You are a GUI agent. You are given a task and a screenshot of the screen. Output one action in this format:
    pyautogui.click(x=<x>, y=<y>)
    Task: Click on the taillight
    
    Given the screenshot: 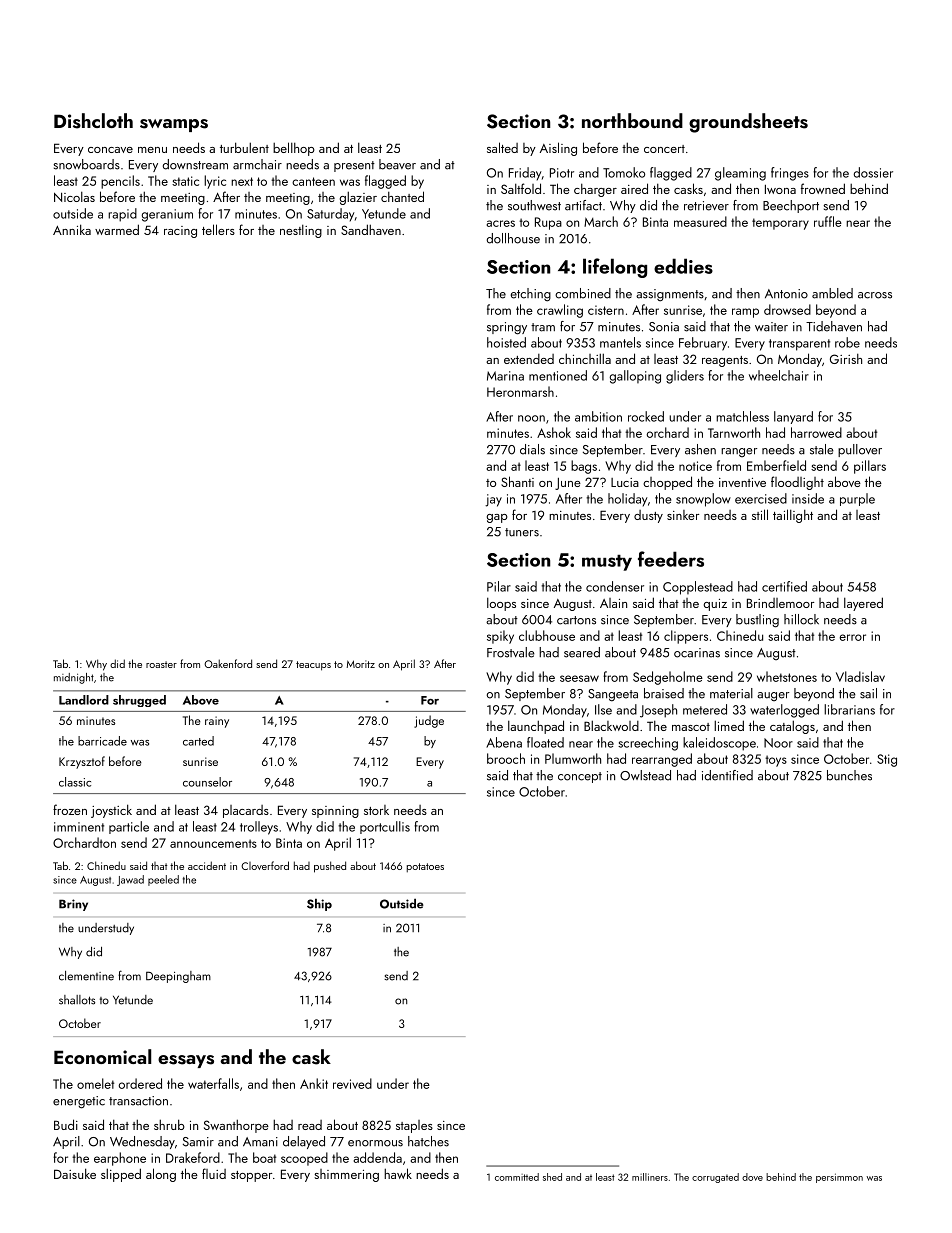 What is the action you would take?
    pyautogui.click(x=793, y=516)
